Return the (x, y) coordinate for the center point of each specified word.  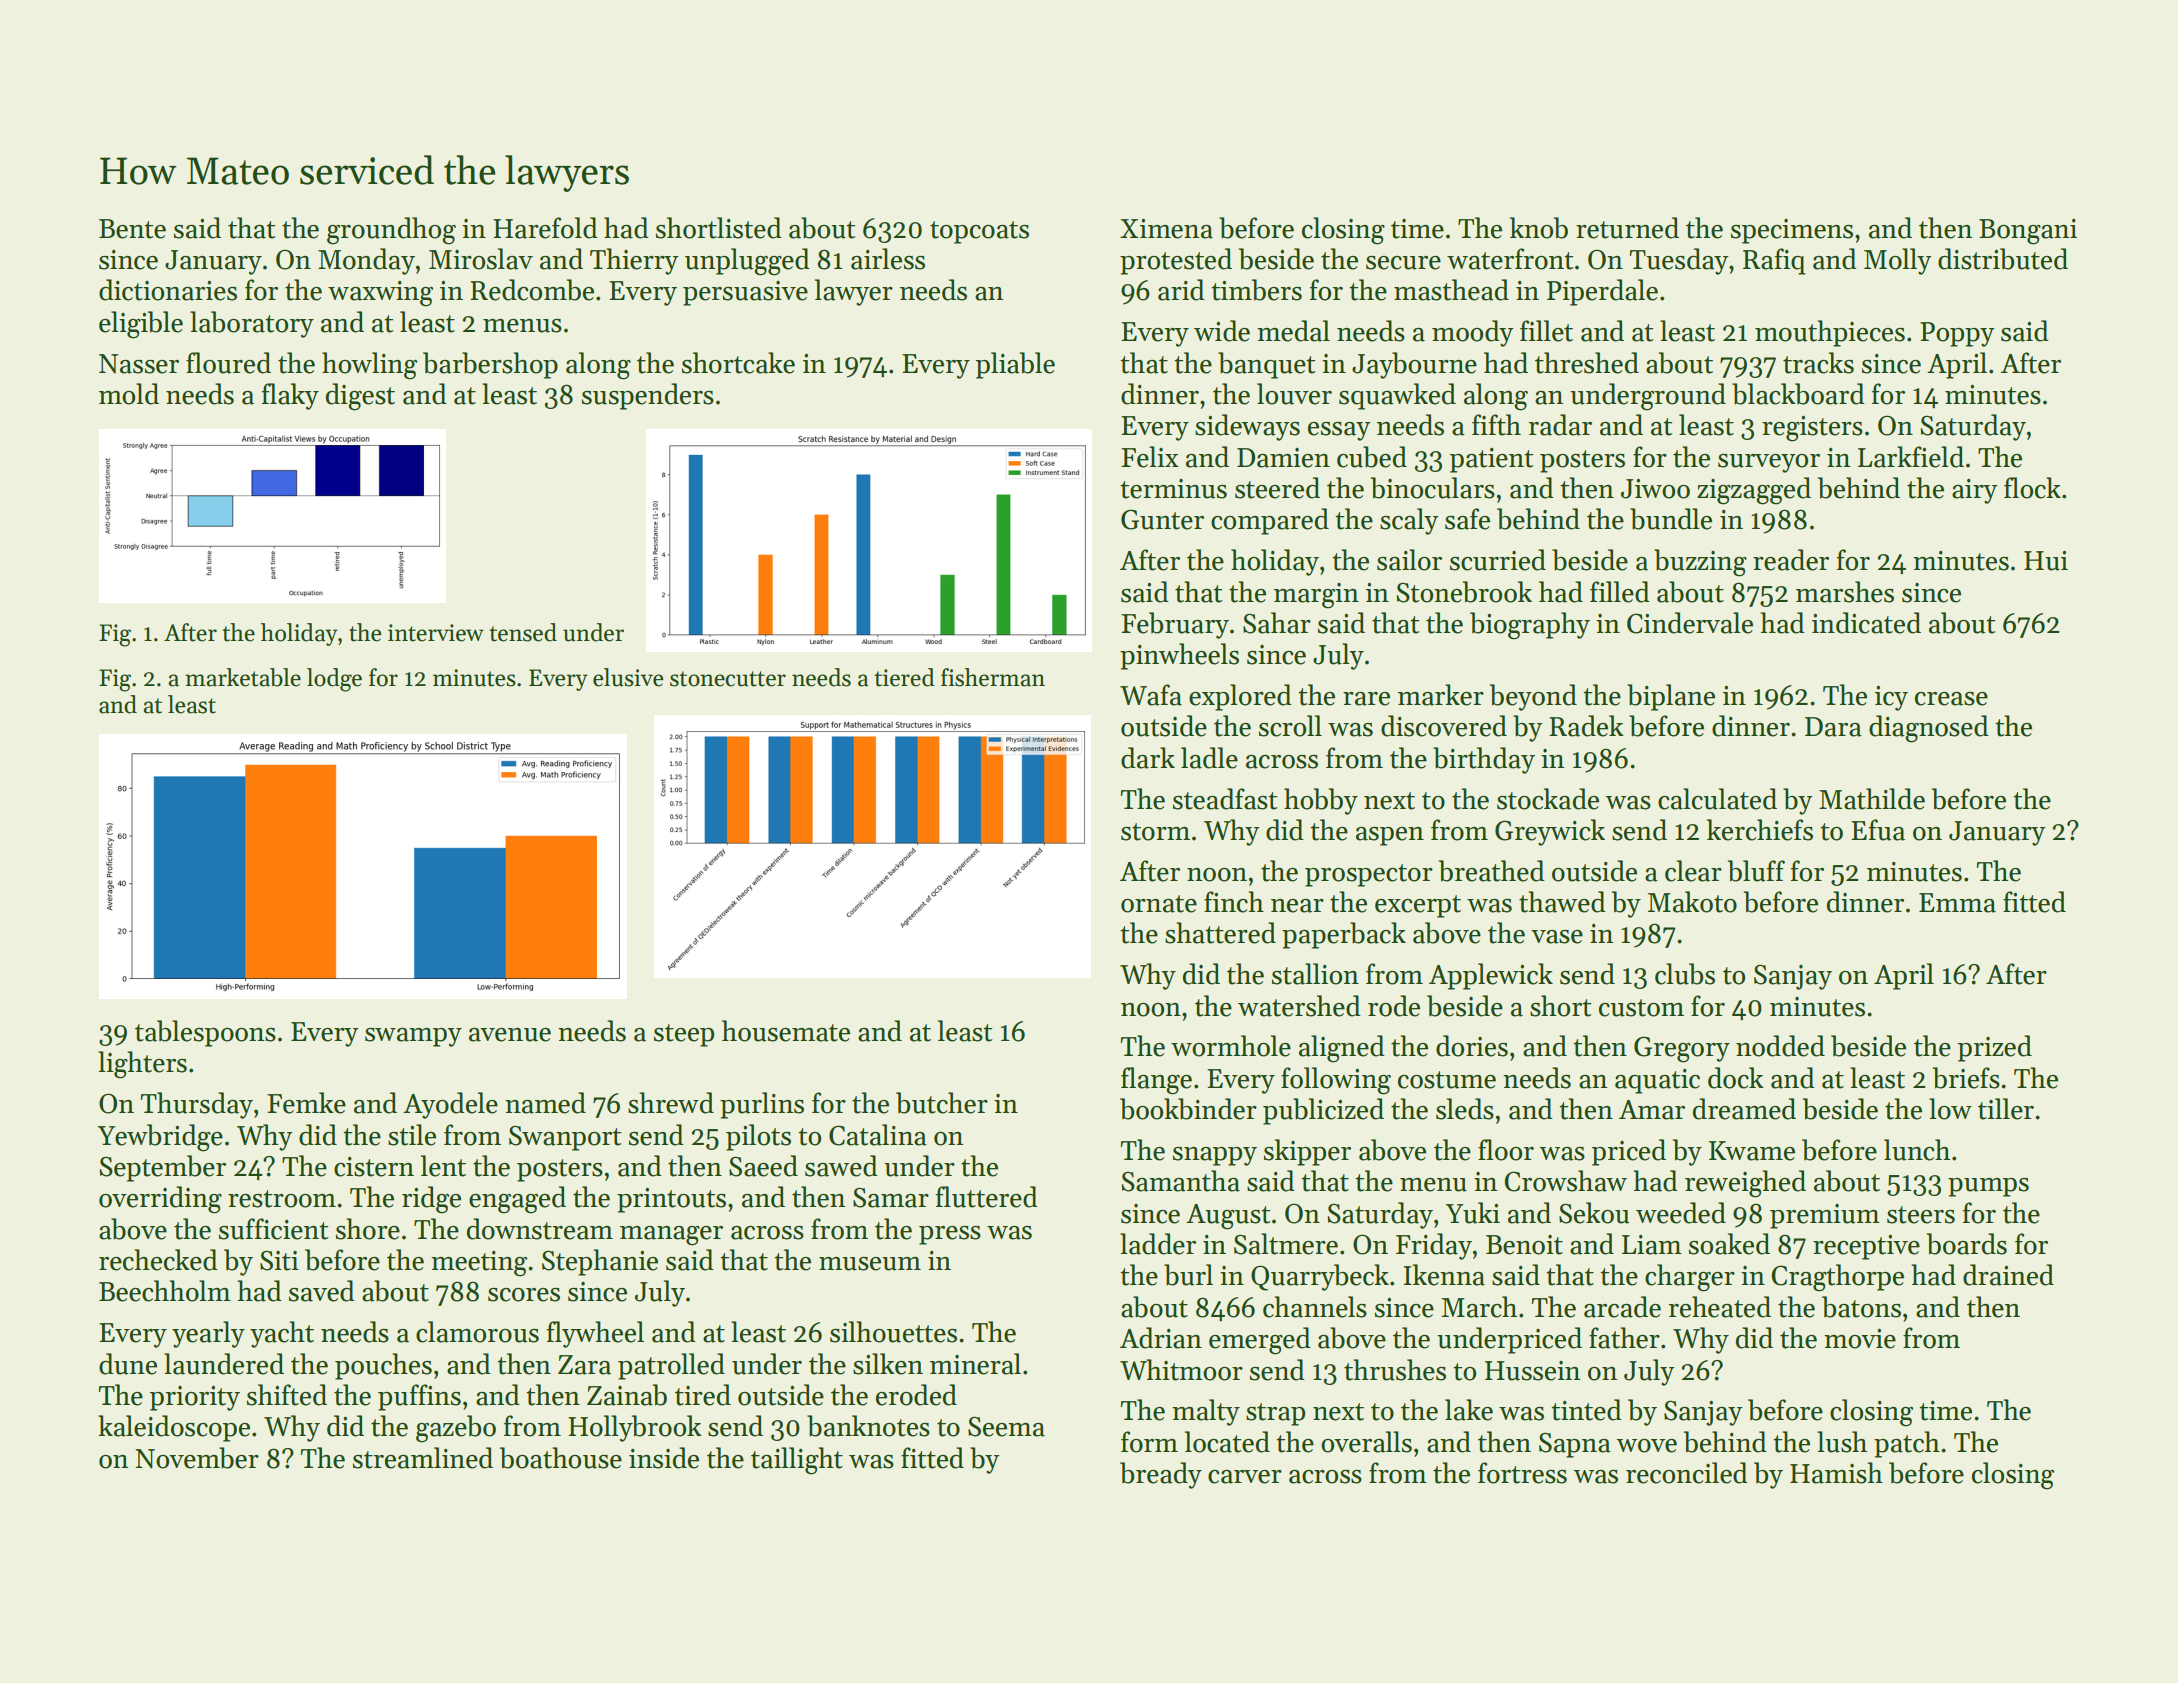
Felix (1149, 457)
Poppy (1957, 334)
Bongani (2028, 232)
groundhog (391, 231)
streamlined (423, 1458)
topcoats (979, 232)
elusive (628, 677)
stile (412, 1135)
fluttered (987, 1197)
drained (2008, 1275)
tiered (904, 677)
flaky (290, 396)
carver (1245, 1477)
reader (1791, 560)
